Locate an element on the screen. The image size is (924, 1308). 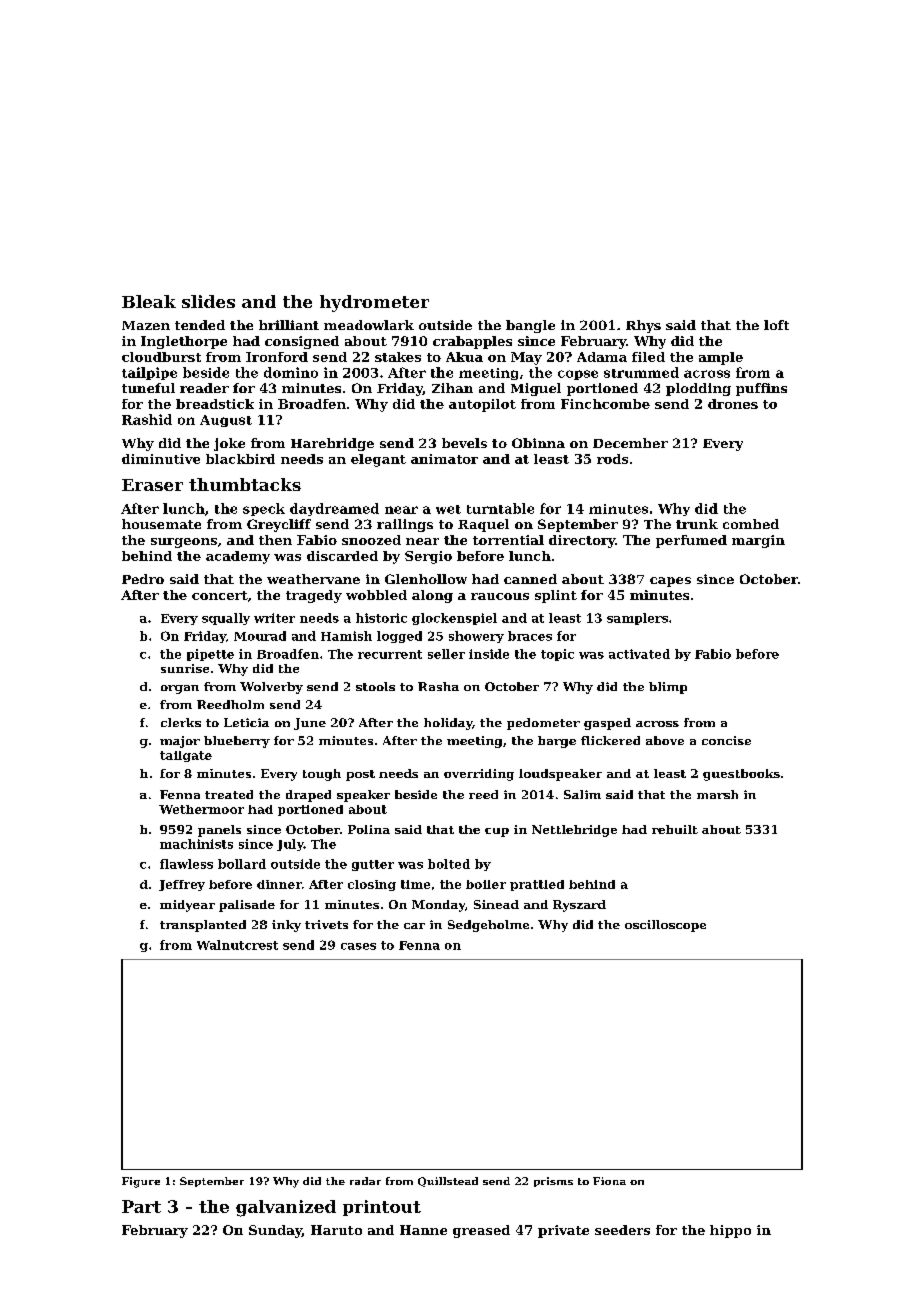
Quillstead is located at coordinates (448, 1182).
